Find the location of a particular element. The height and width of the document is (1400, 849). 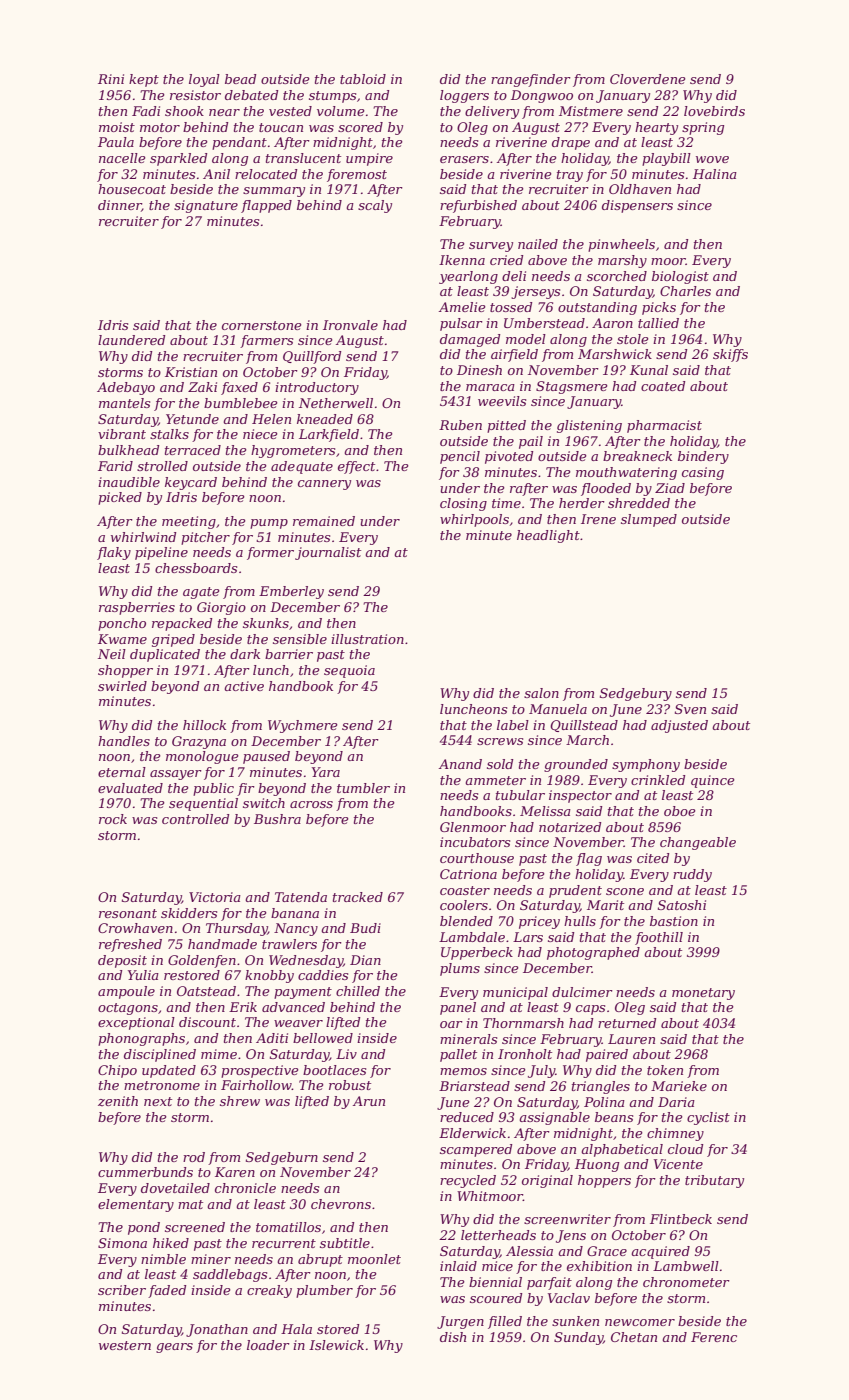

newcomer is located at coordinates (640, 1322).
